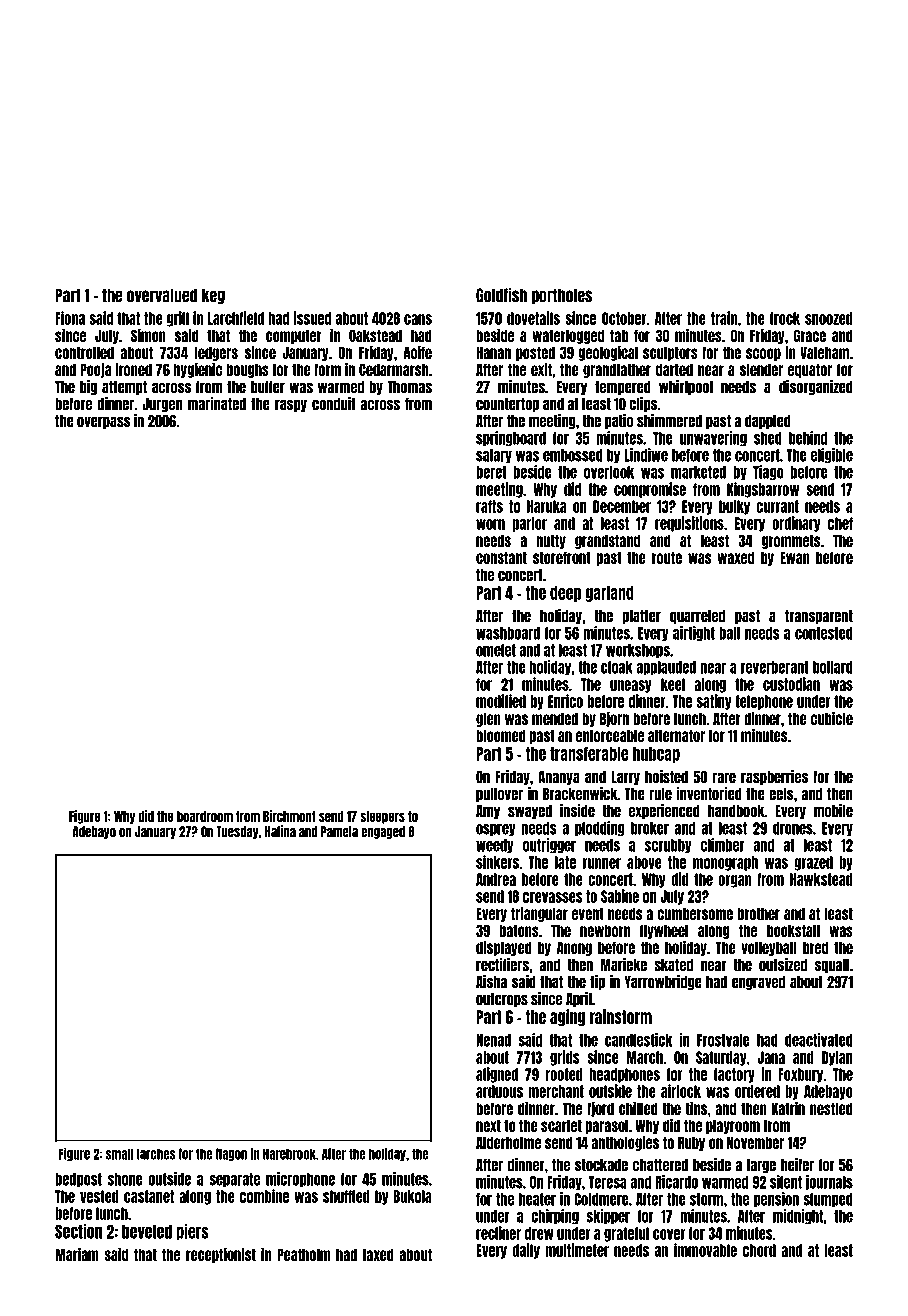 The height and width of the image is (1316, 908). What do you see at coordinates (776, 1200) in the image?
I see `pension` at bounding box center [776, 1200].
